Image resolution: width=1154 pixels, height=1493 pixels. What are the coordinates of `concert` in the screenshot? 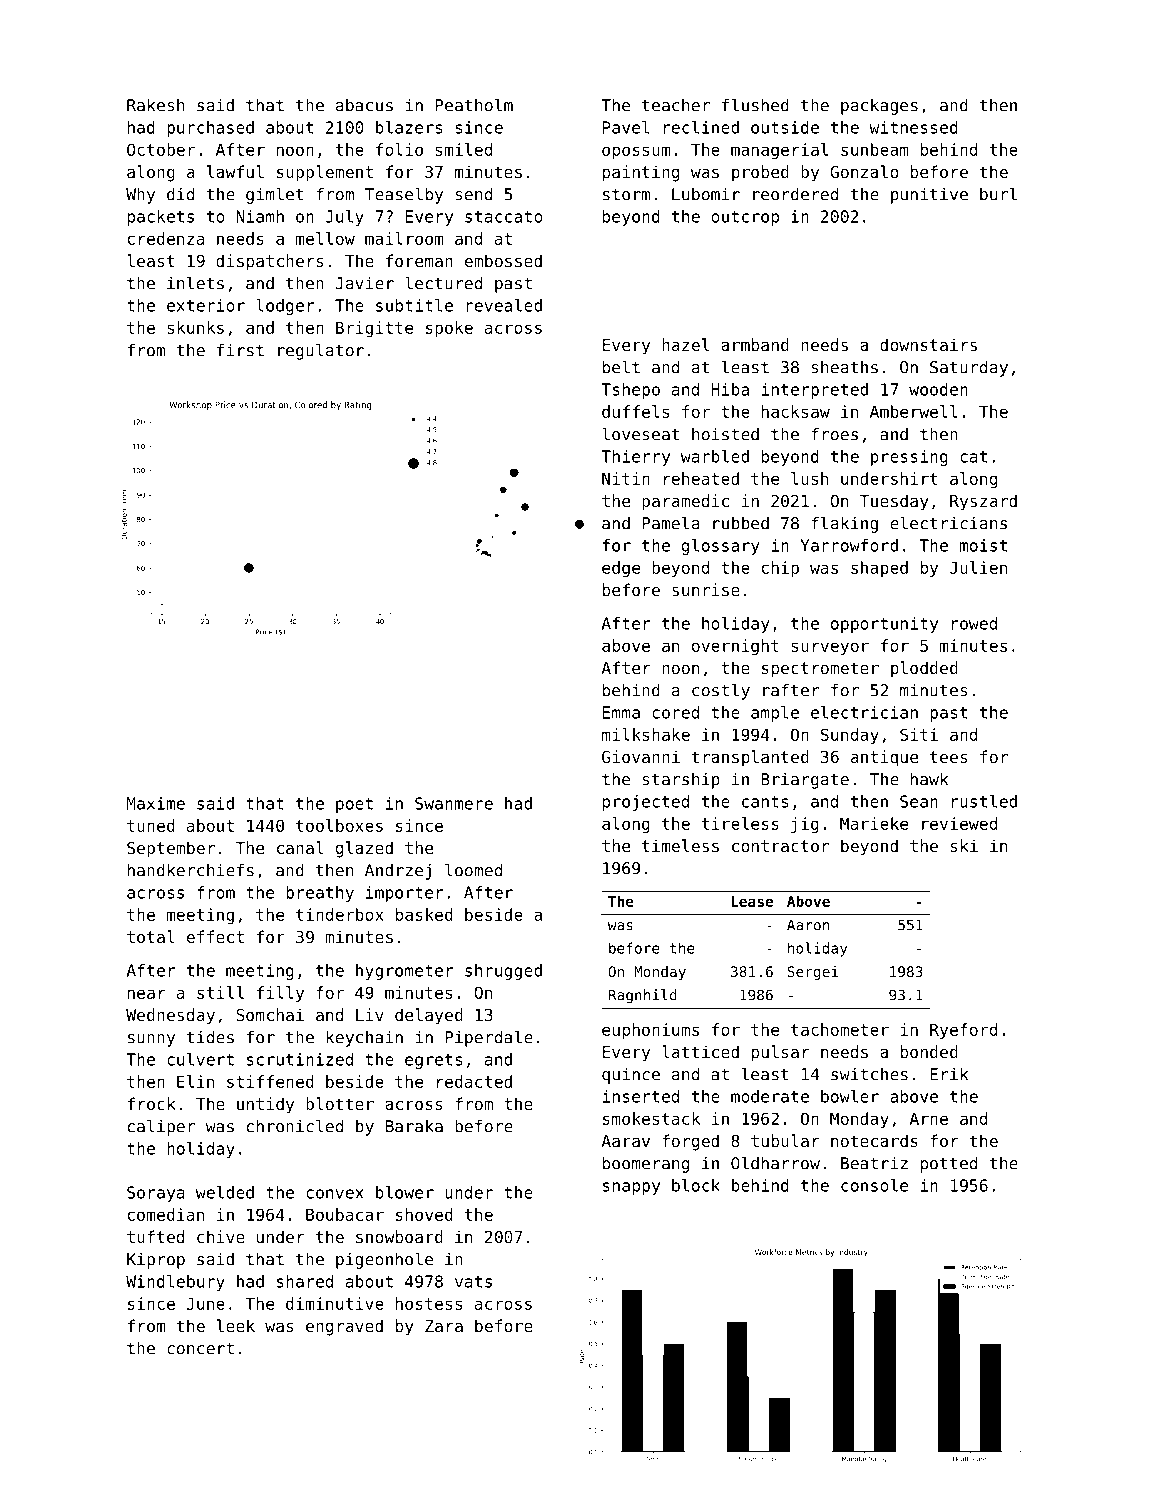 It's located at (200, 1348).
